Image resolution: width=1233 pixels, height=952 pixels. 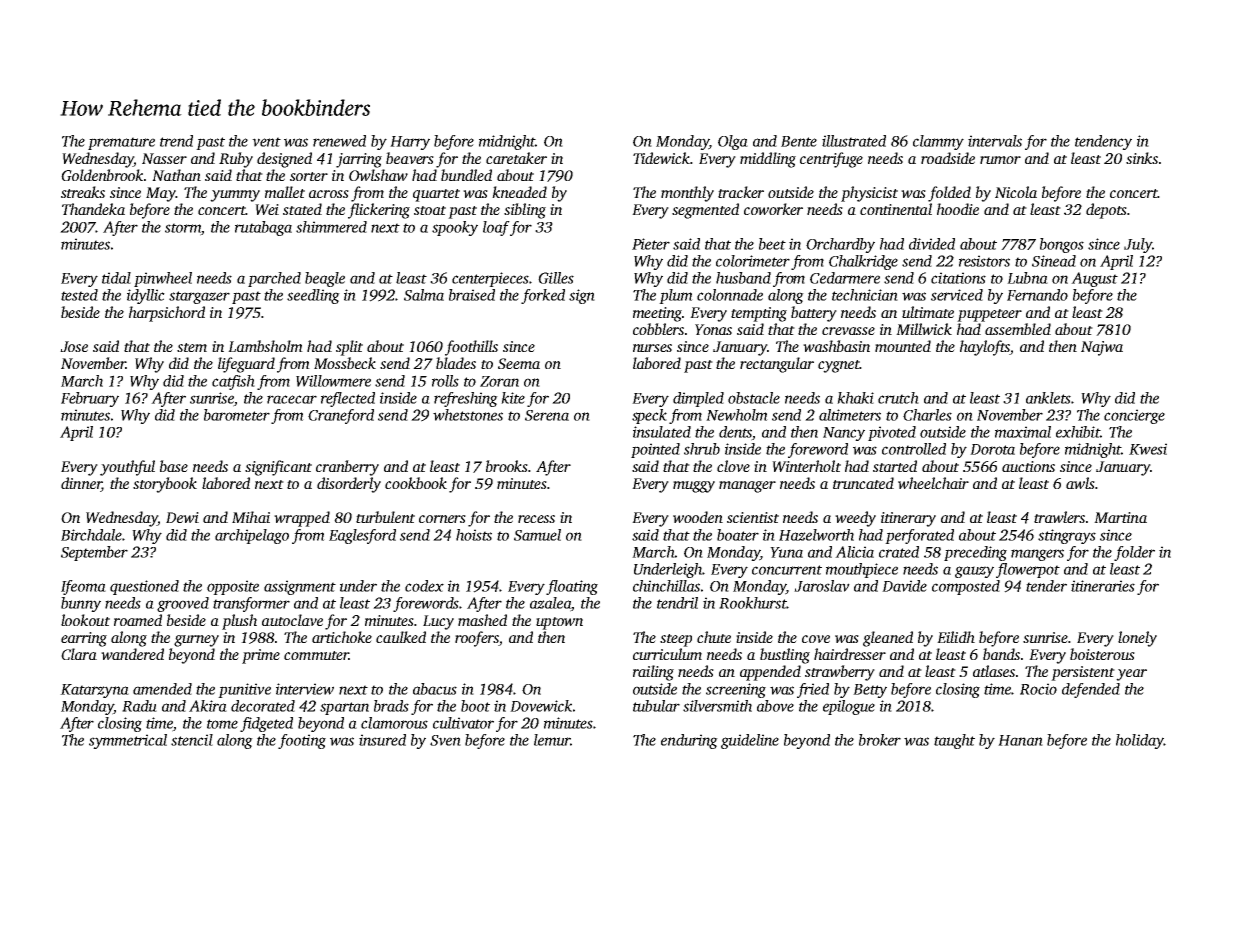 What do you see at coordinates (552, 740) in the screenshot?
I see `lemur` at bounding box center [552, 740].
